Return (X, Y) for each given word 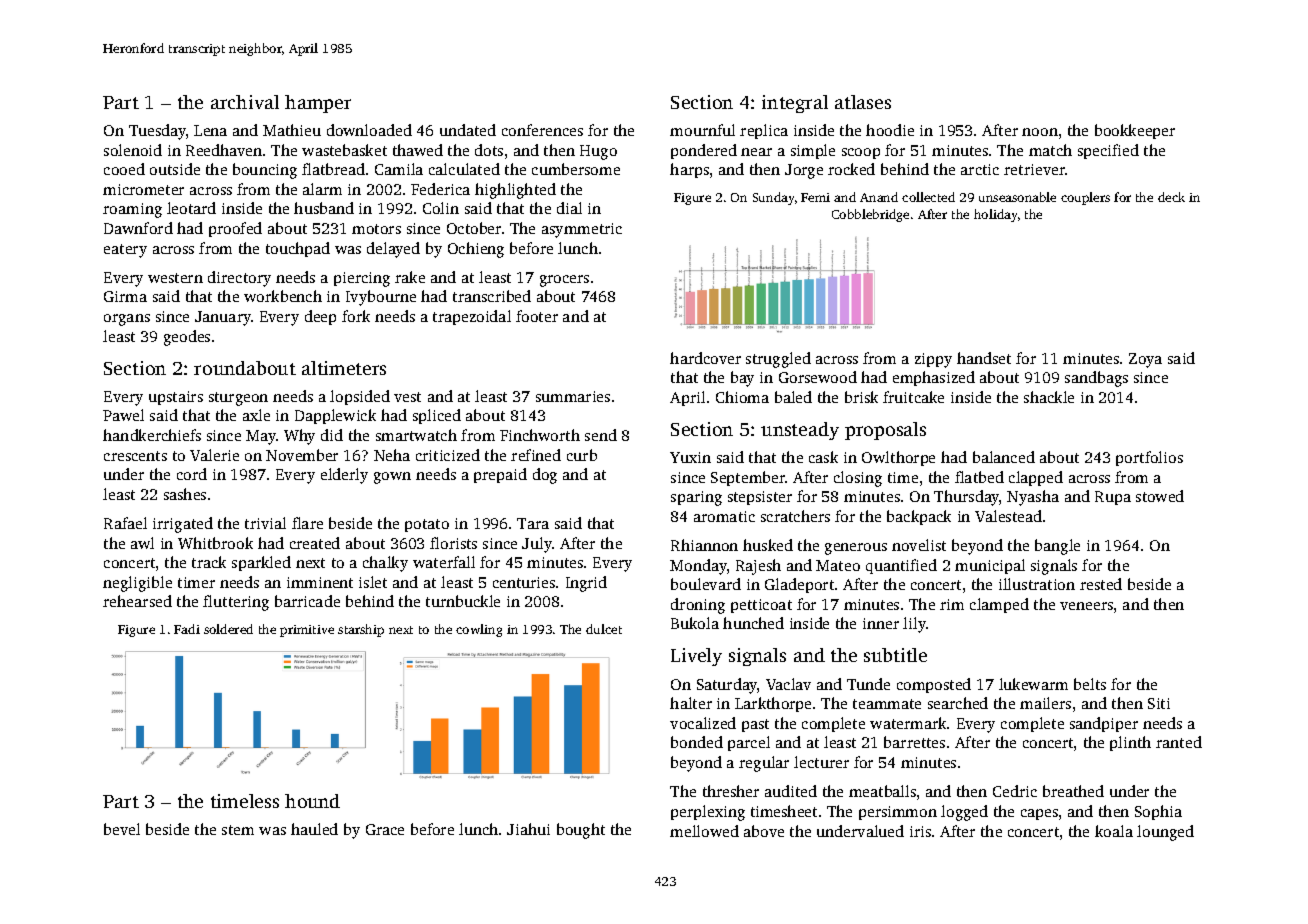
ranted (1179, 742)
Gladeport (799, 585)
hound (312, 801)
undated (468, 130)
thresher (731, 791)
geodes (187, 338)
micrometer (143, 189)
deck (1171, 197)
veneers (1086, 606)
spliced (437, 416)
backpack (919, 517)
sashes (185, 494)
